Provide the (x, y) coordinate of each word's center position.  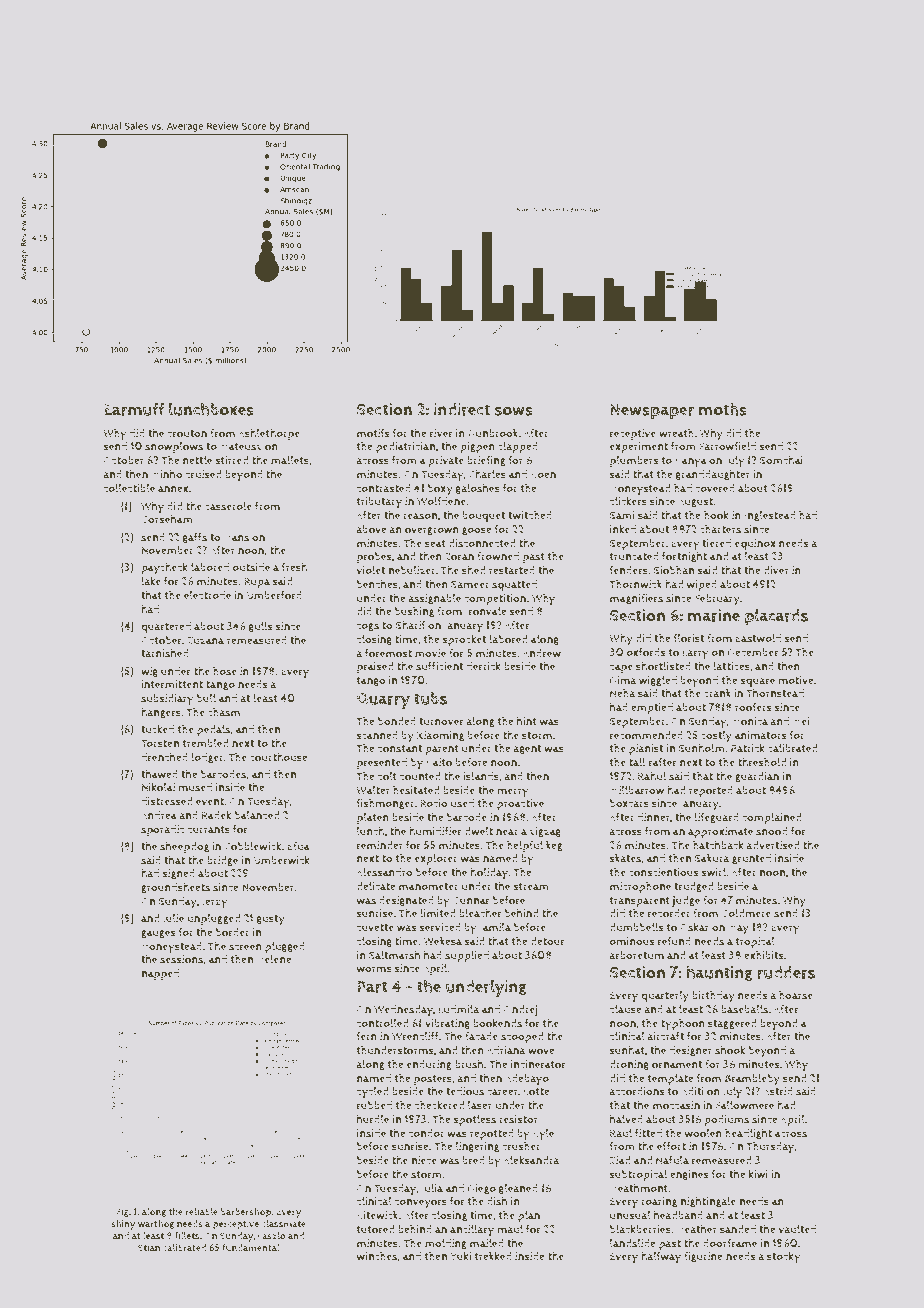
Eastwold (758, 638)
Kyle (543, 1135)
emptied (652, 708)
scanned (377, 735)
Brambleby (752, 1079)
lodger (207, 757)
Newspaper (652, 412)
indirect (462, 409)
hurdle (373, 1119)
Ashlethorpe (269, 434)
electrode (207, 595)
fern (366, 1036)
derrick (483, 666)
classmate (284, 1224)
